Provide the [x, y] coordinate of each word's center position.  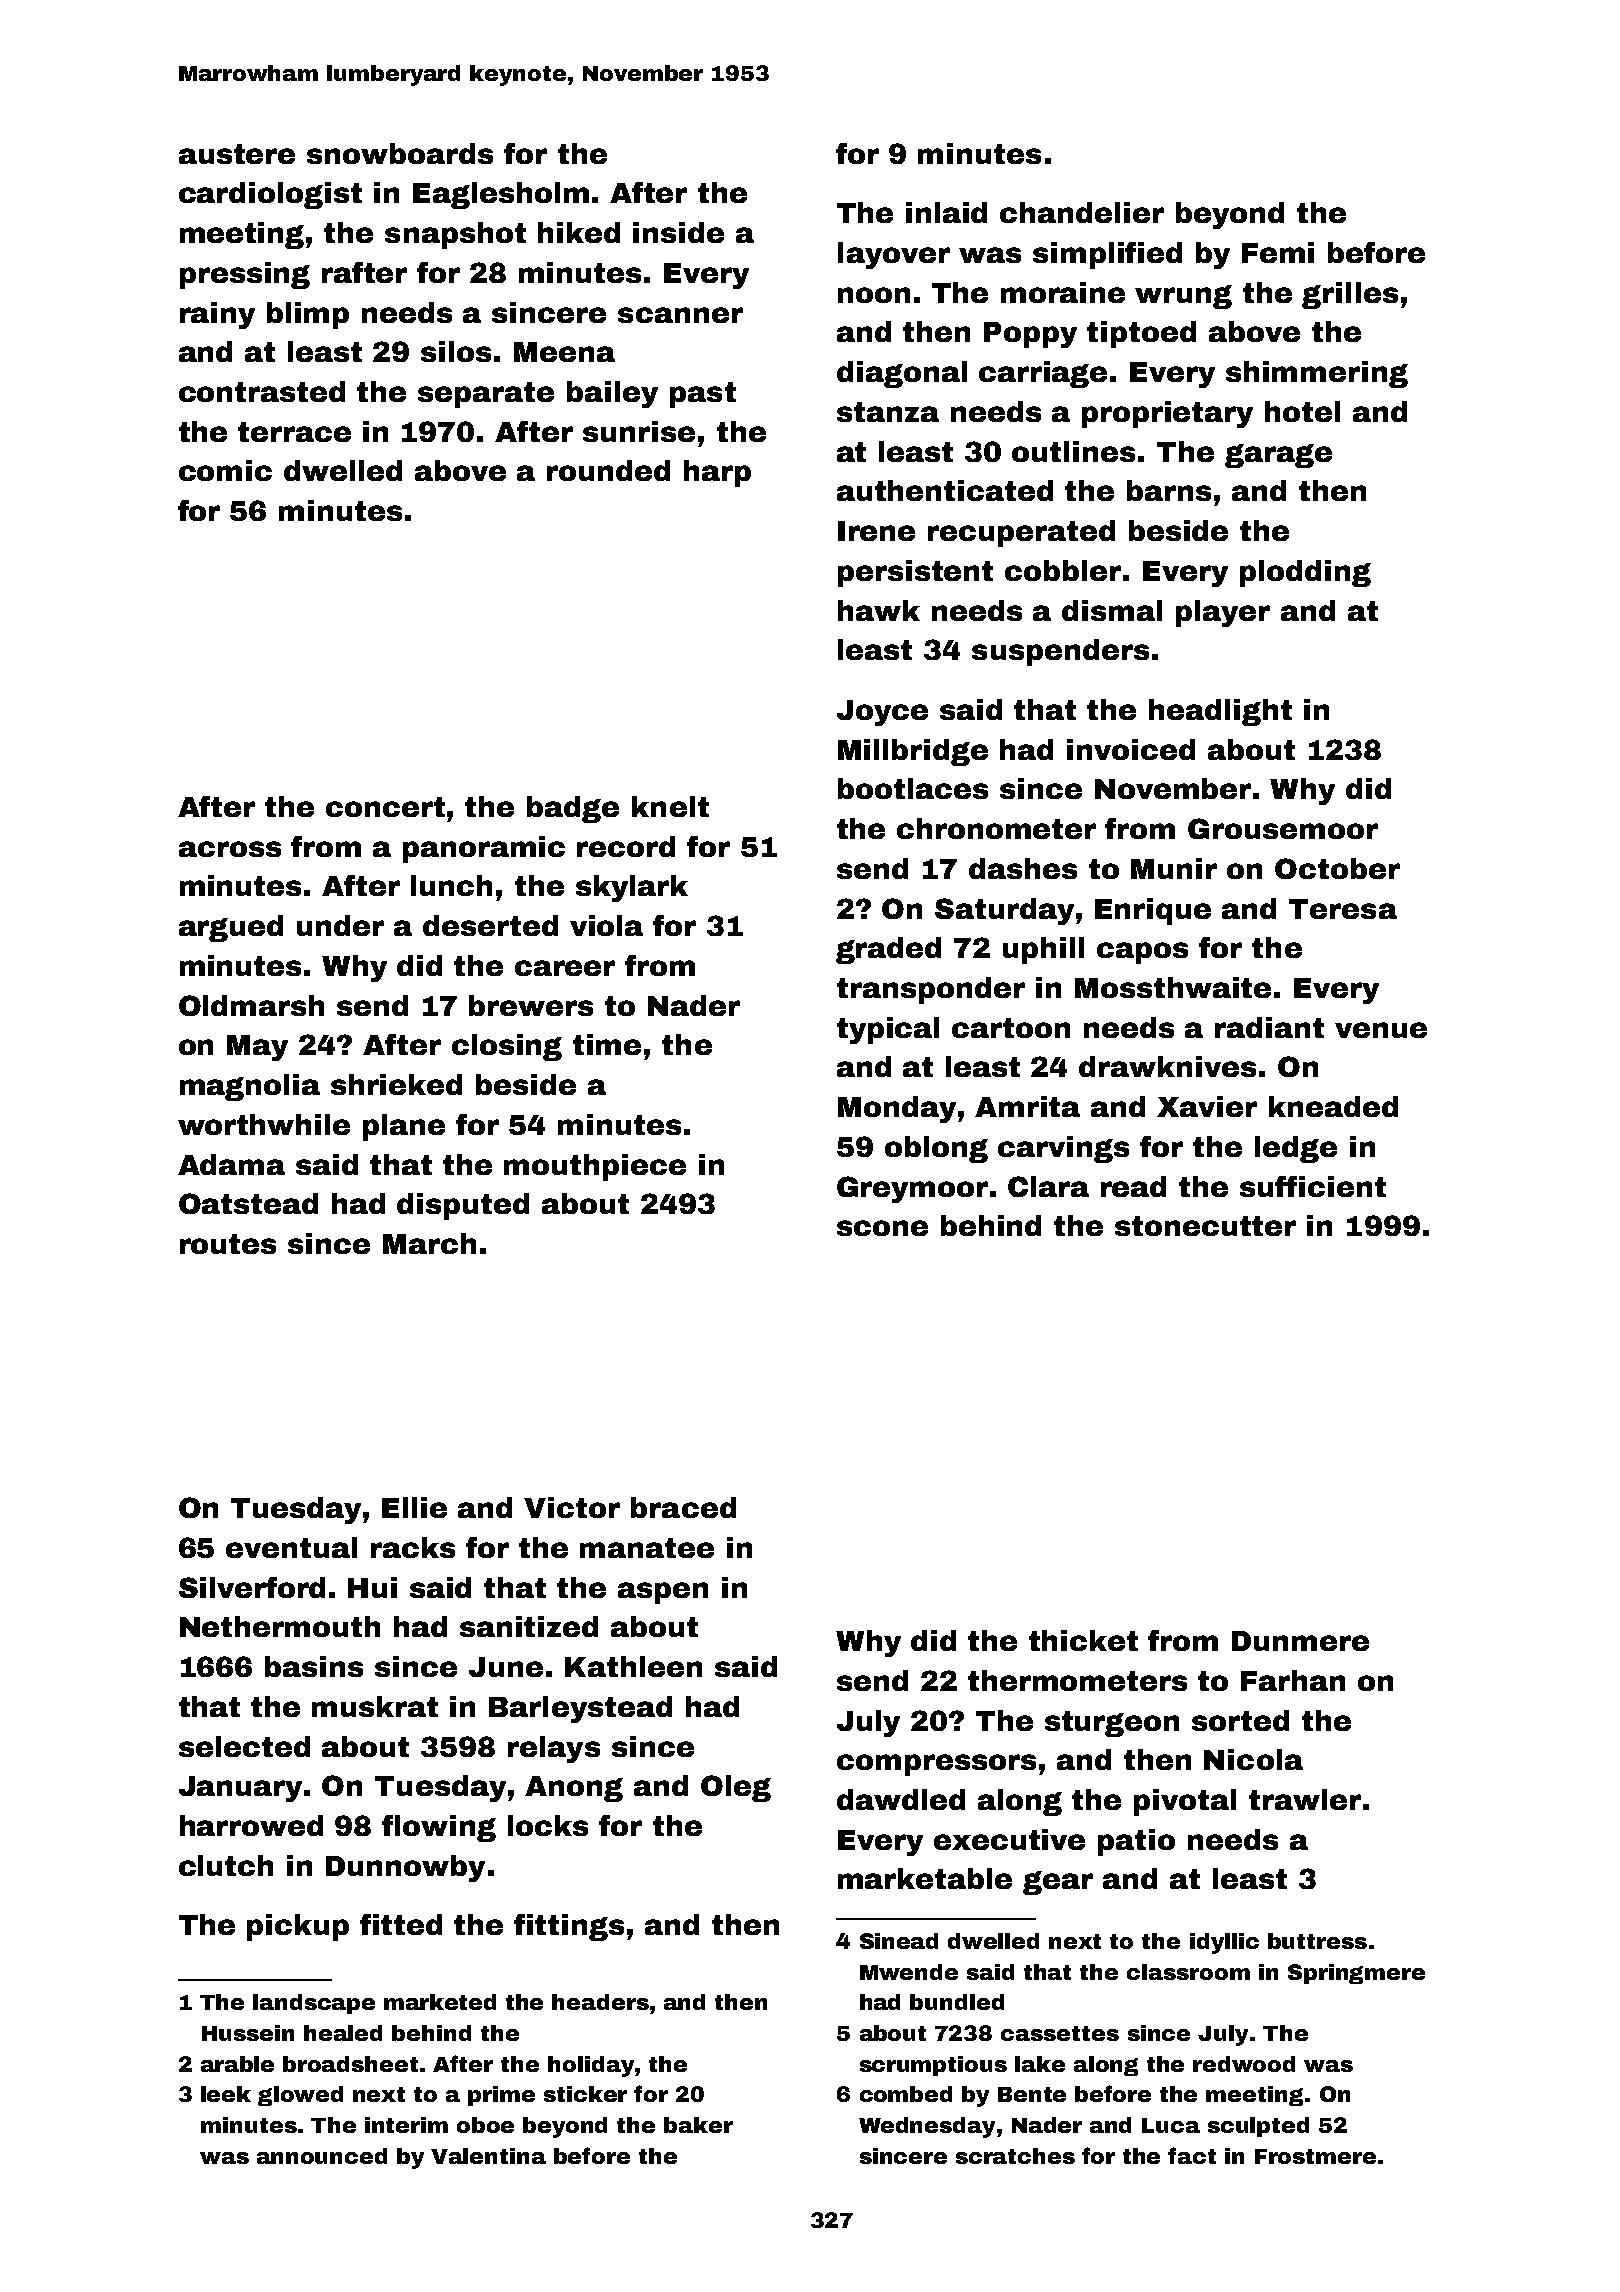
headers [600, 2002]
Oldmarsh [251, 1005]
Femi [1278, 252]
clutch [226, 1865]
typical [888, 1030]
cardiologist [270, 195]
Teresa [1343, 909]
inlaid [946, 212]
